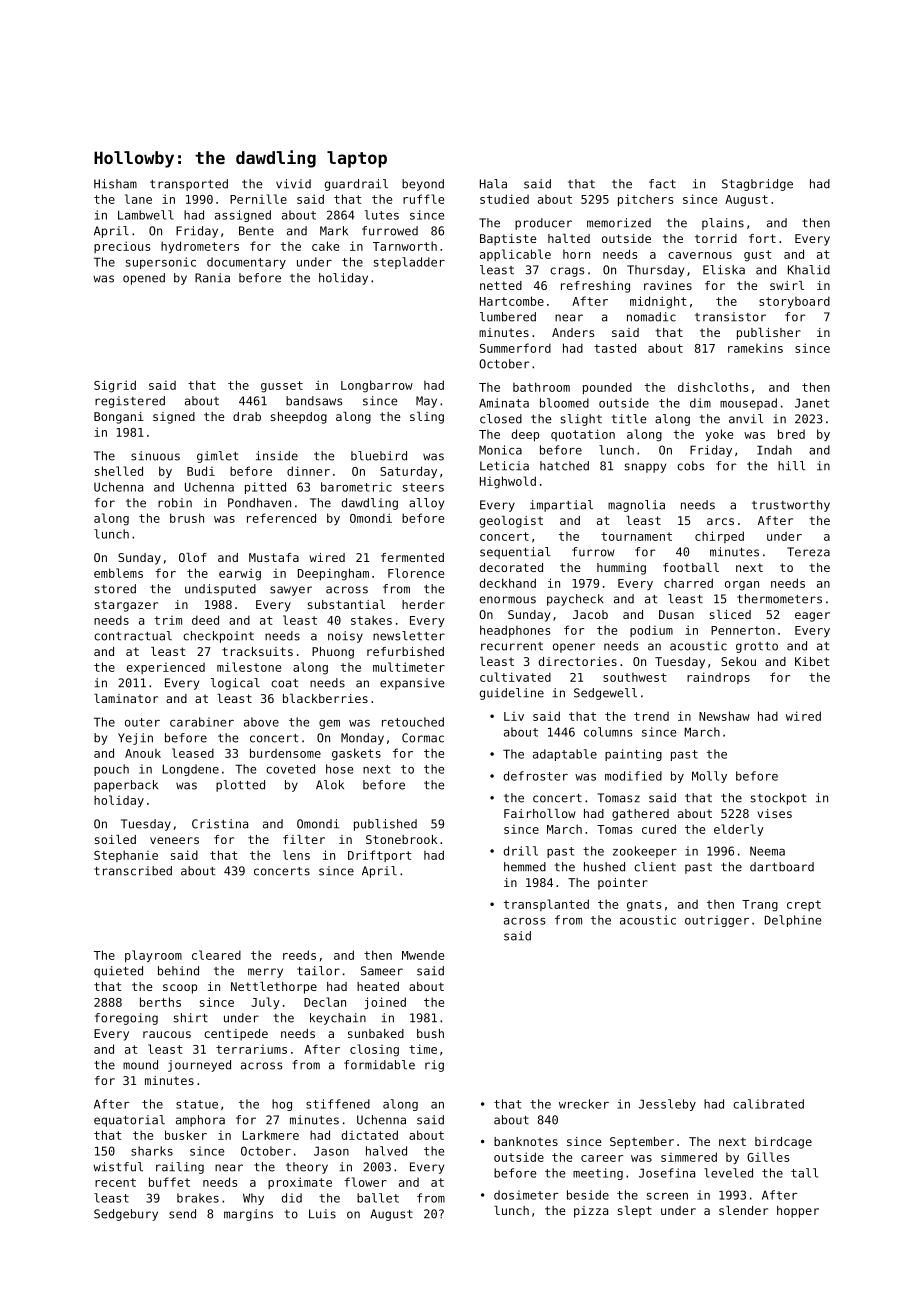 This screenshot has height=1314, width=924. What do you see at coordinates (564, 466) in the screenshot?
I see `hatched` at bounding box center [564, 466].
